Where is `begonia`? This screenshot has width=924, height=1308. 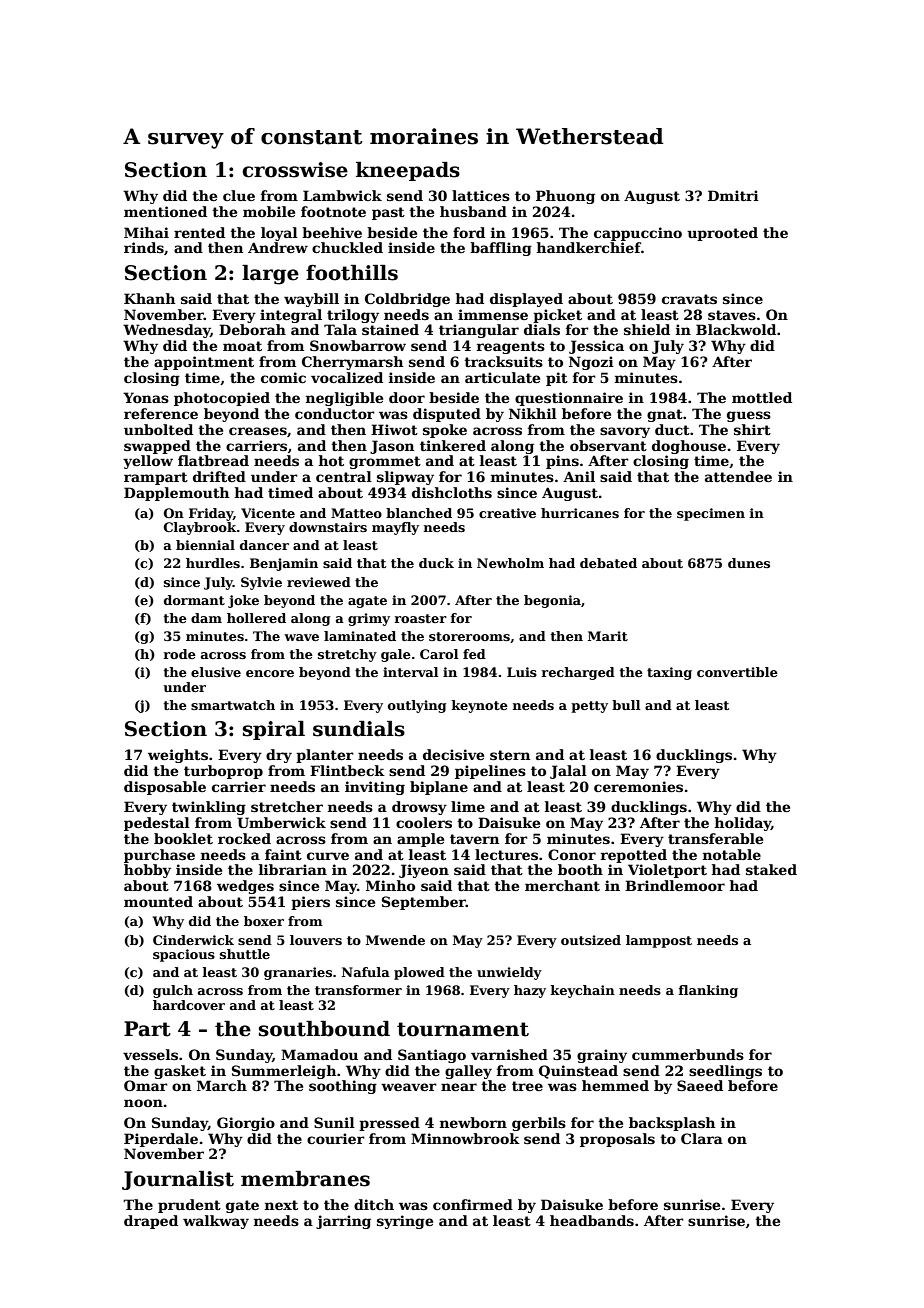 begonia is located at coordinates (552, 601).
